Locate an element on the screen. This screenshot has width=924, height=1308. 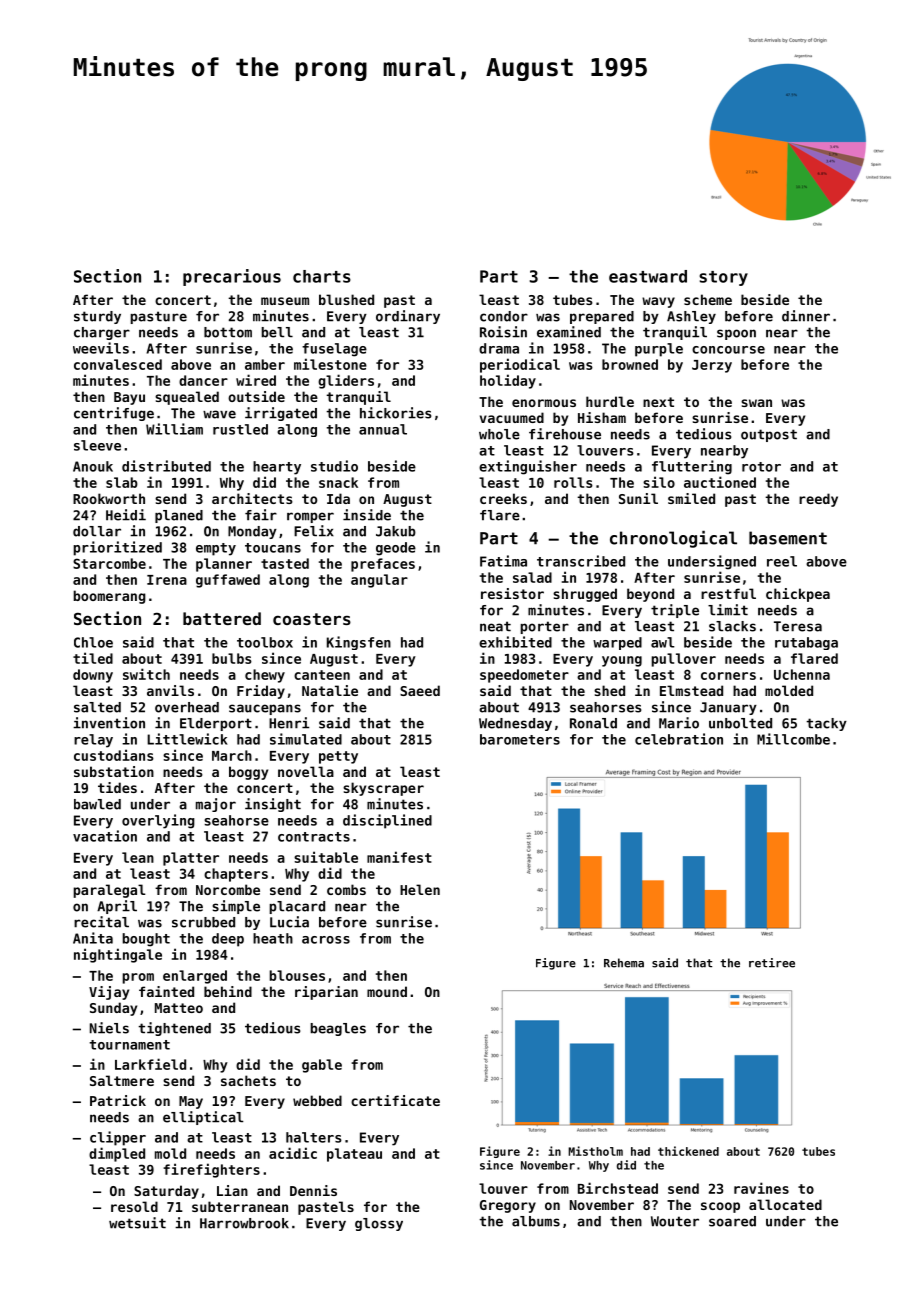
retiree is located at coordinates (772, 963).
